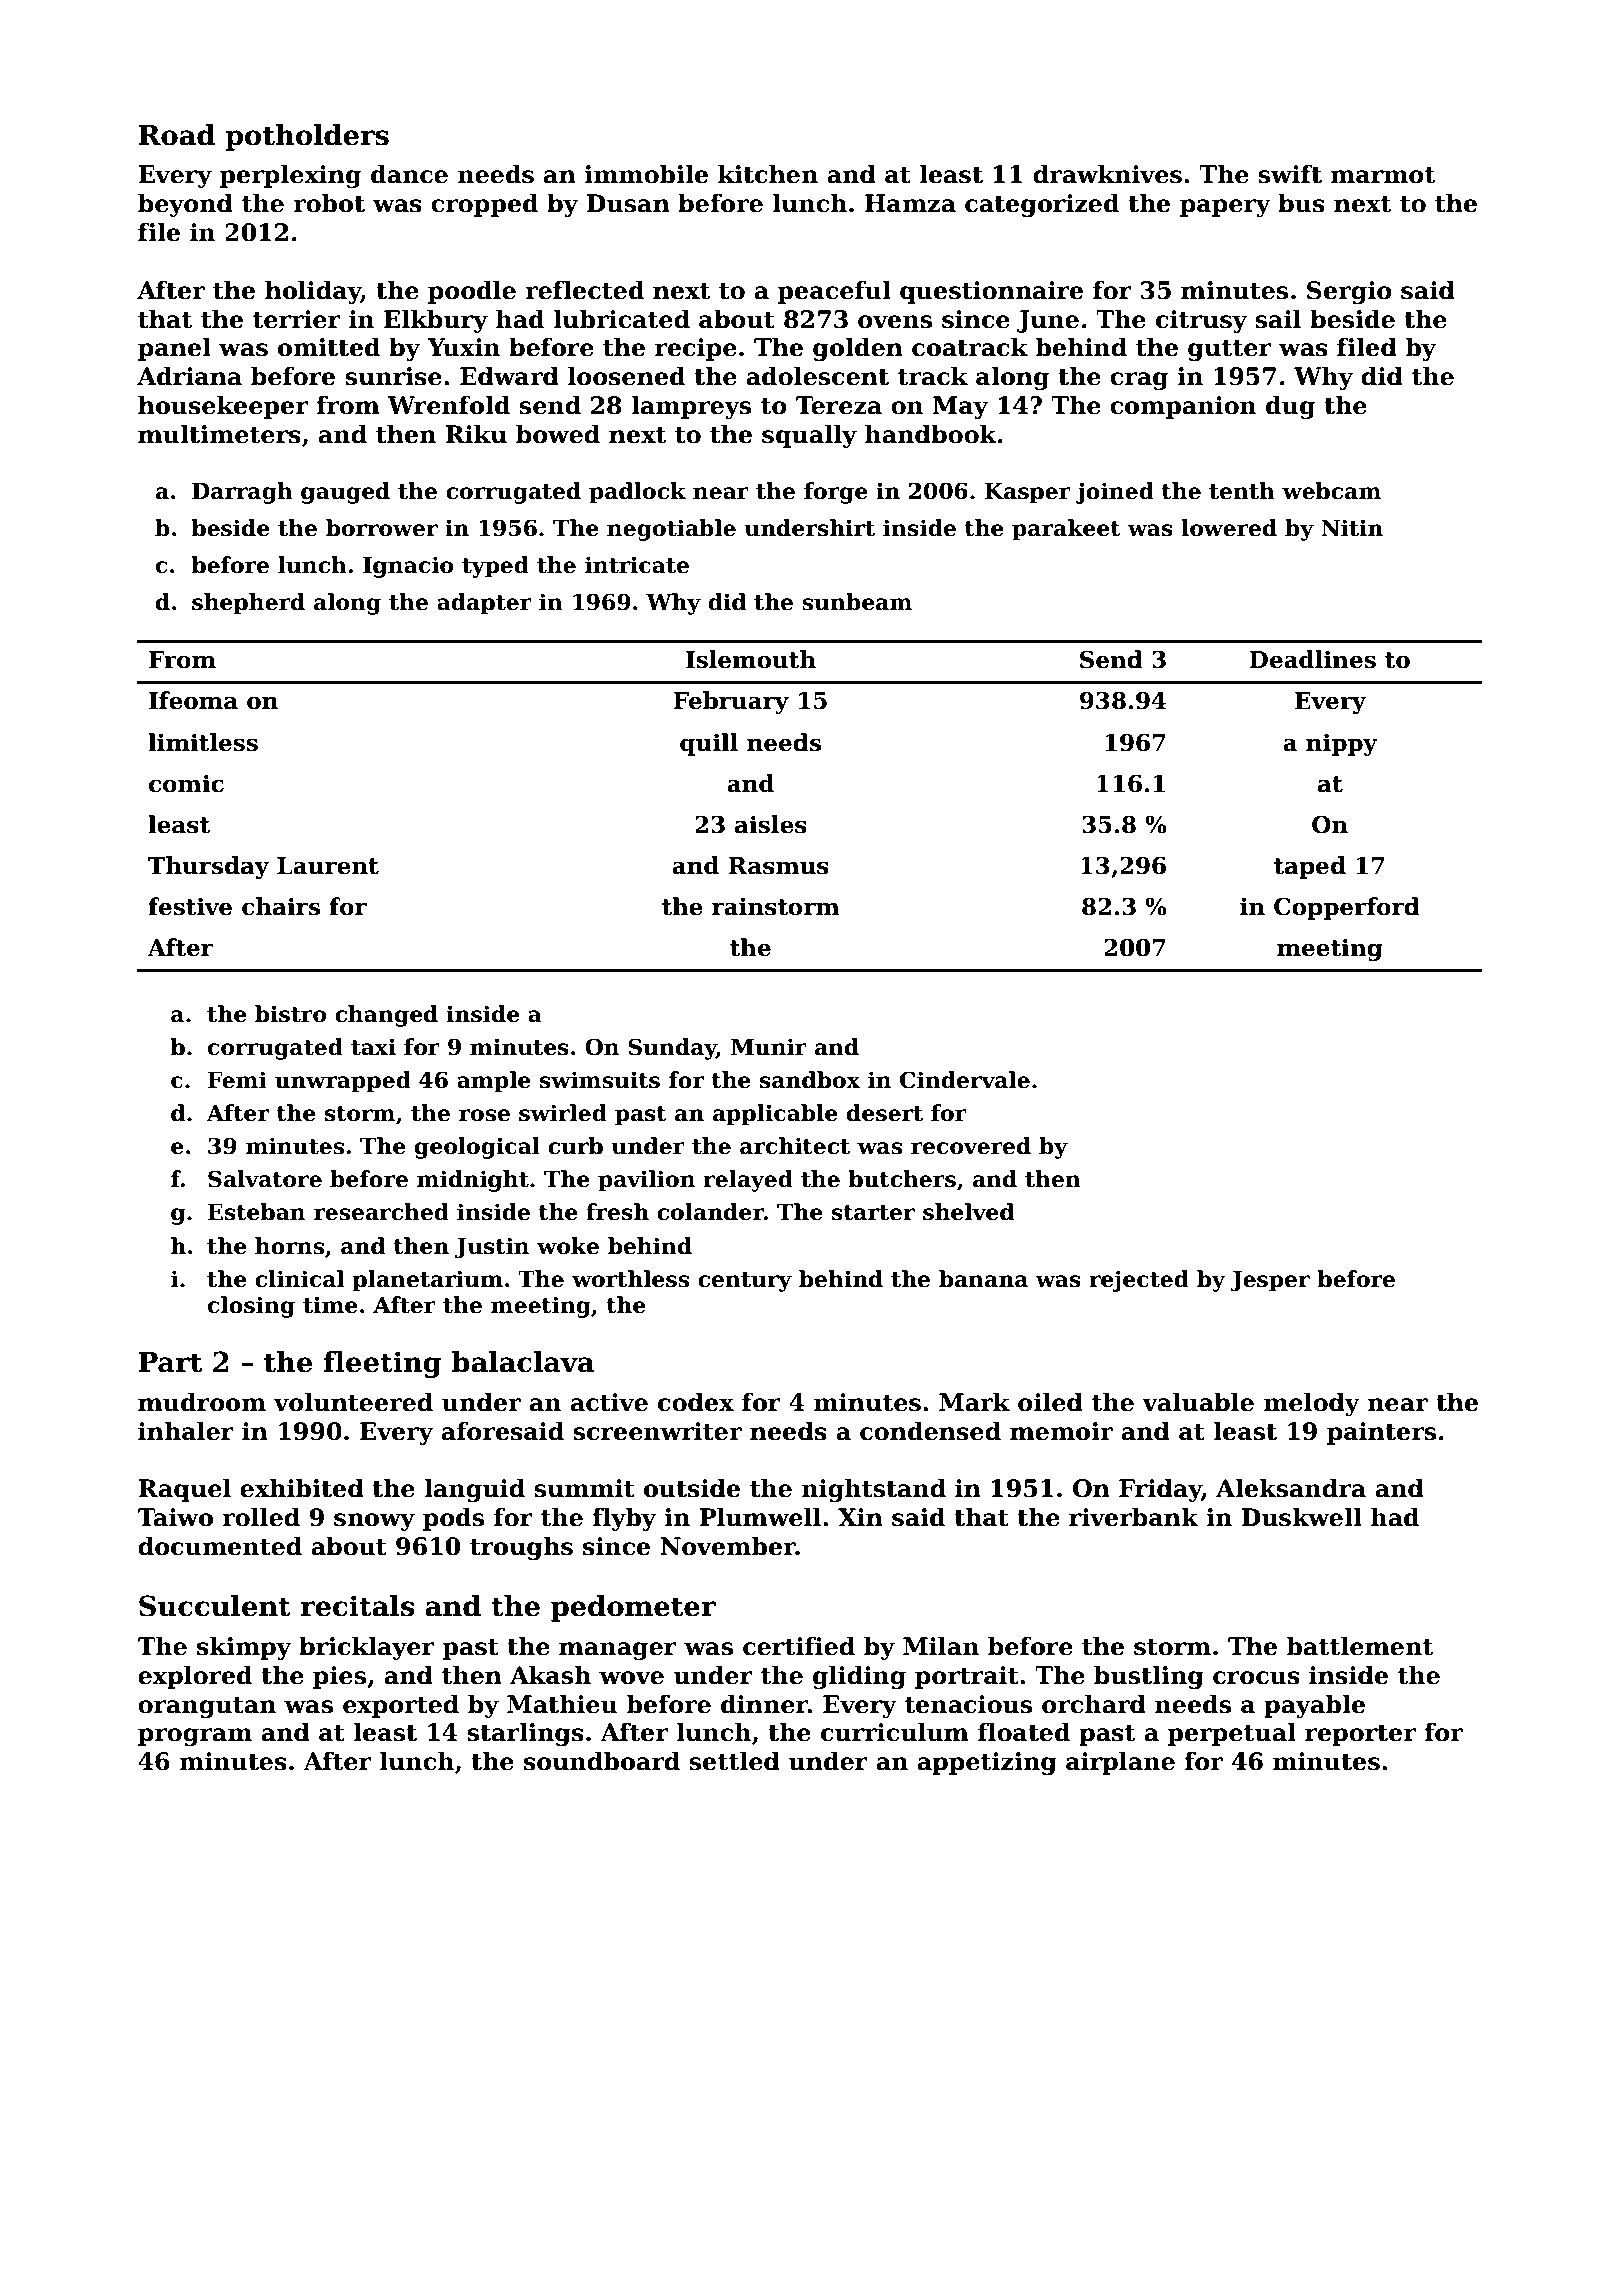  Describe the element at coordinates (177, 135) in the page. I see `Road` at that location.
